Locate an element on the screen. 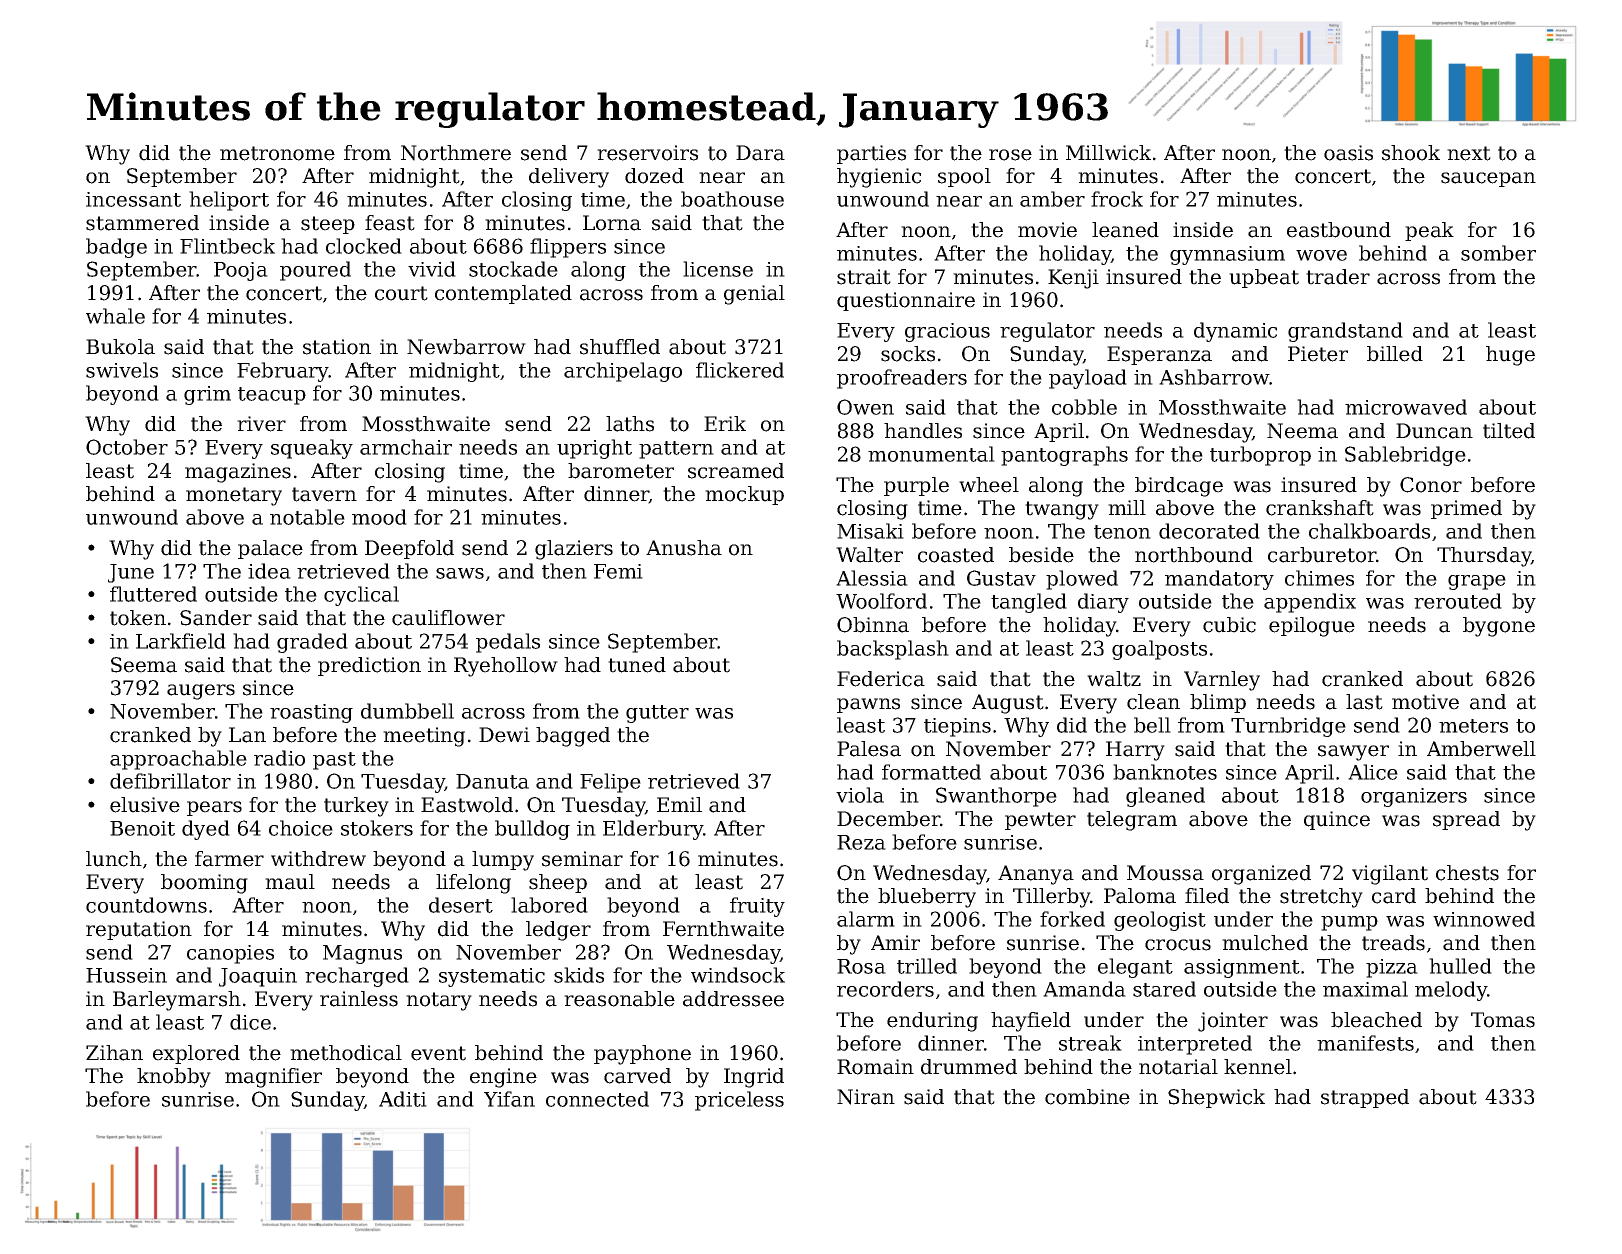 This screenshot has width=1622, height=1254. chests is located at coordinates (1467, 873).
